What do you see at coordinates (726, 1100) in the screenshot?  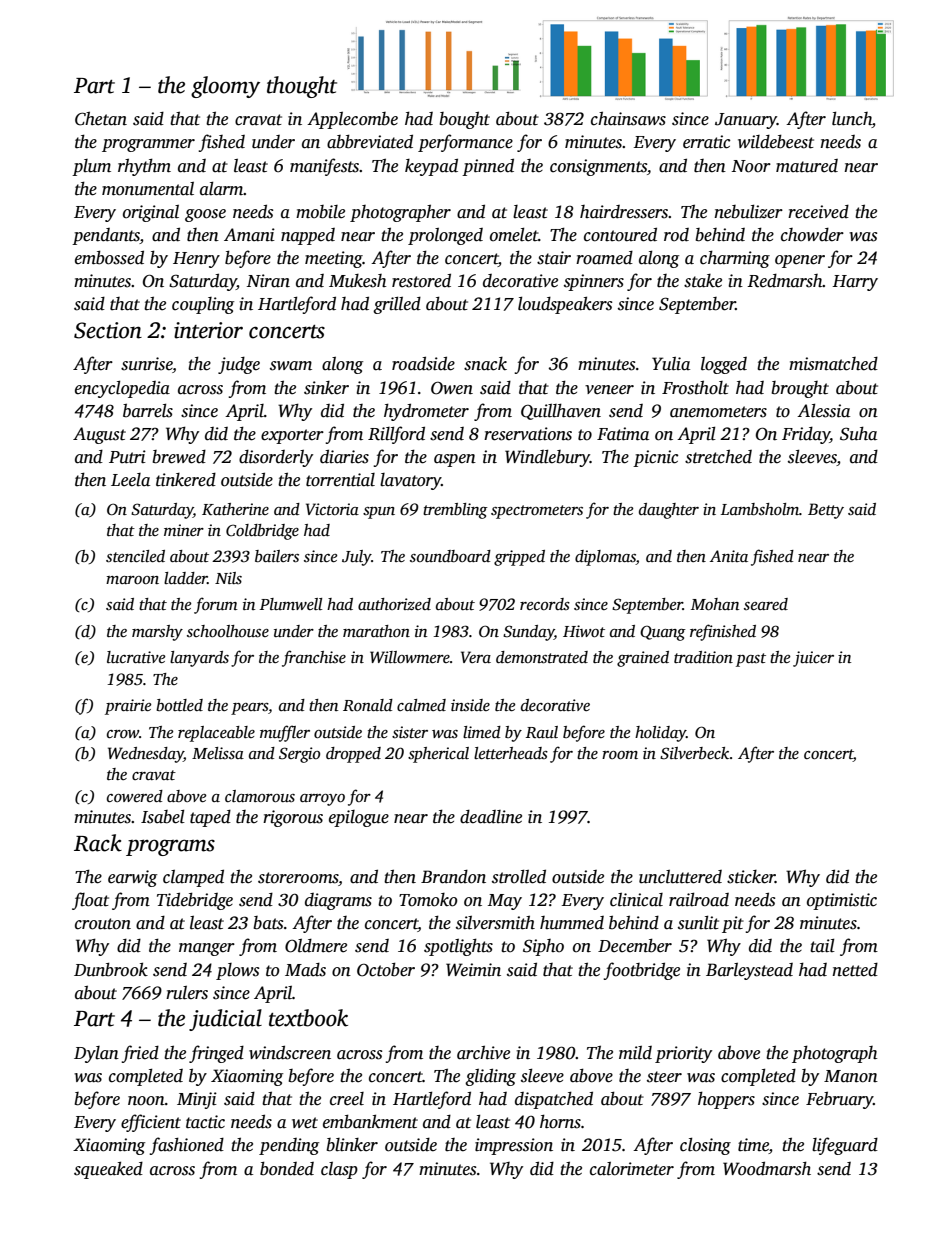 I see `hoppers` at bounding box center [726, 1100].
